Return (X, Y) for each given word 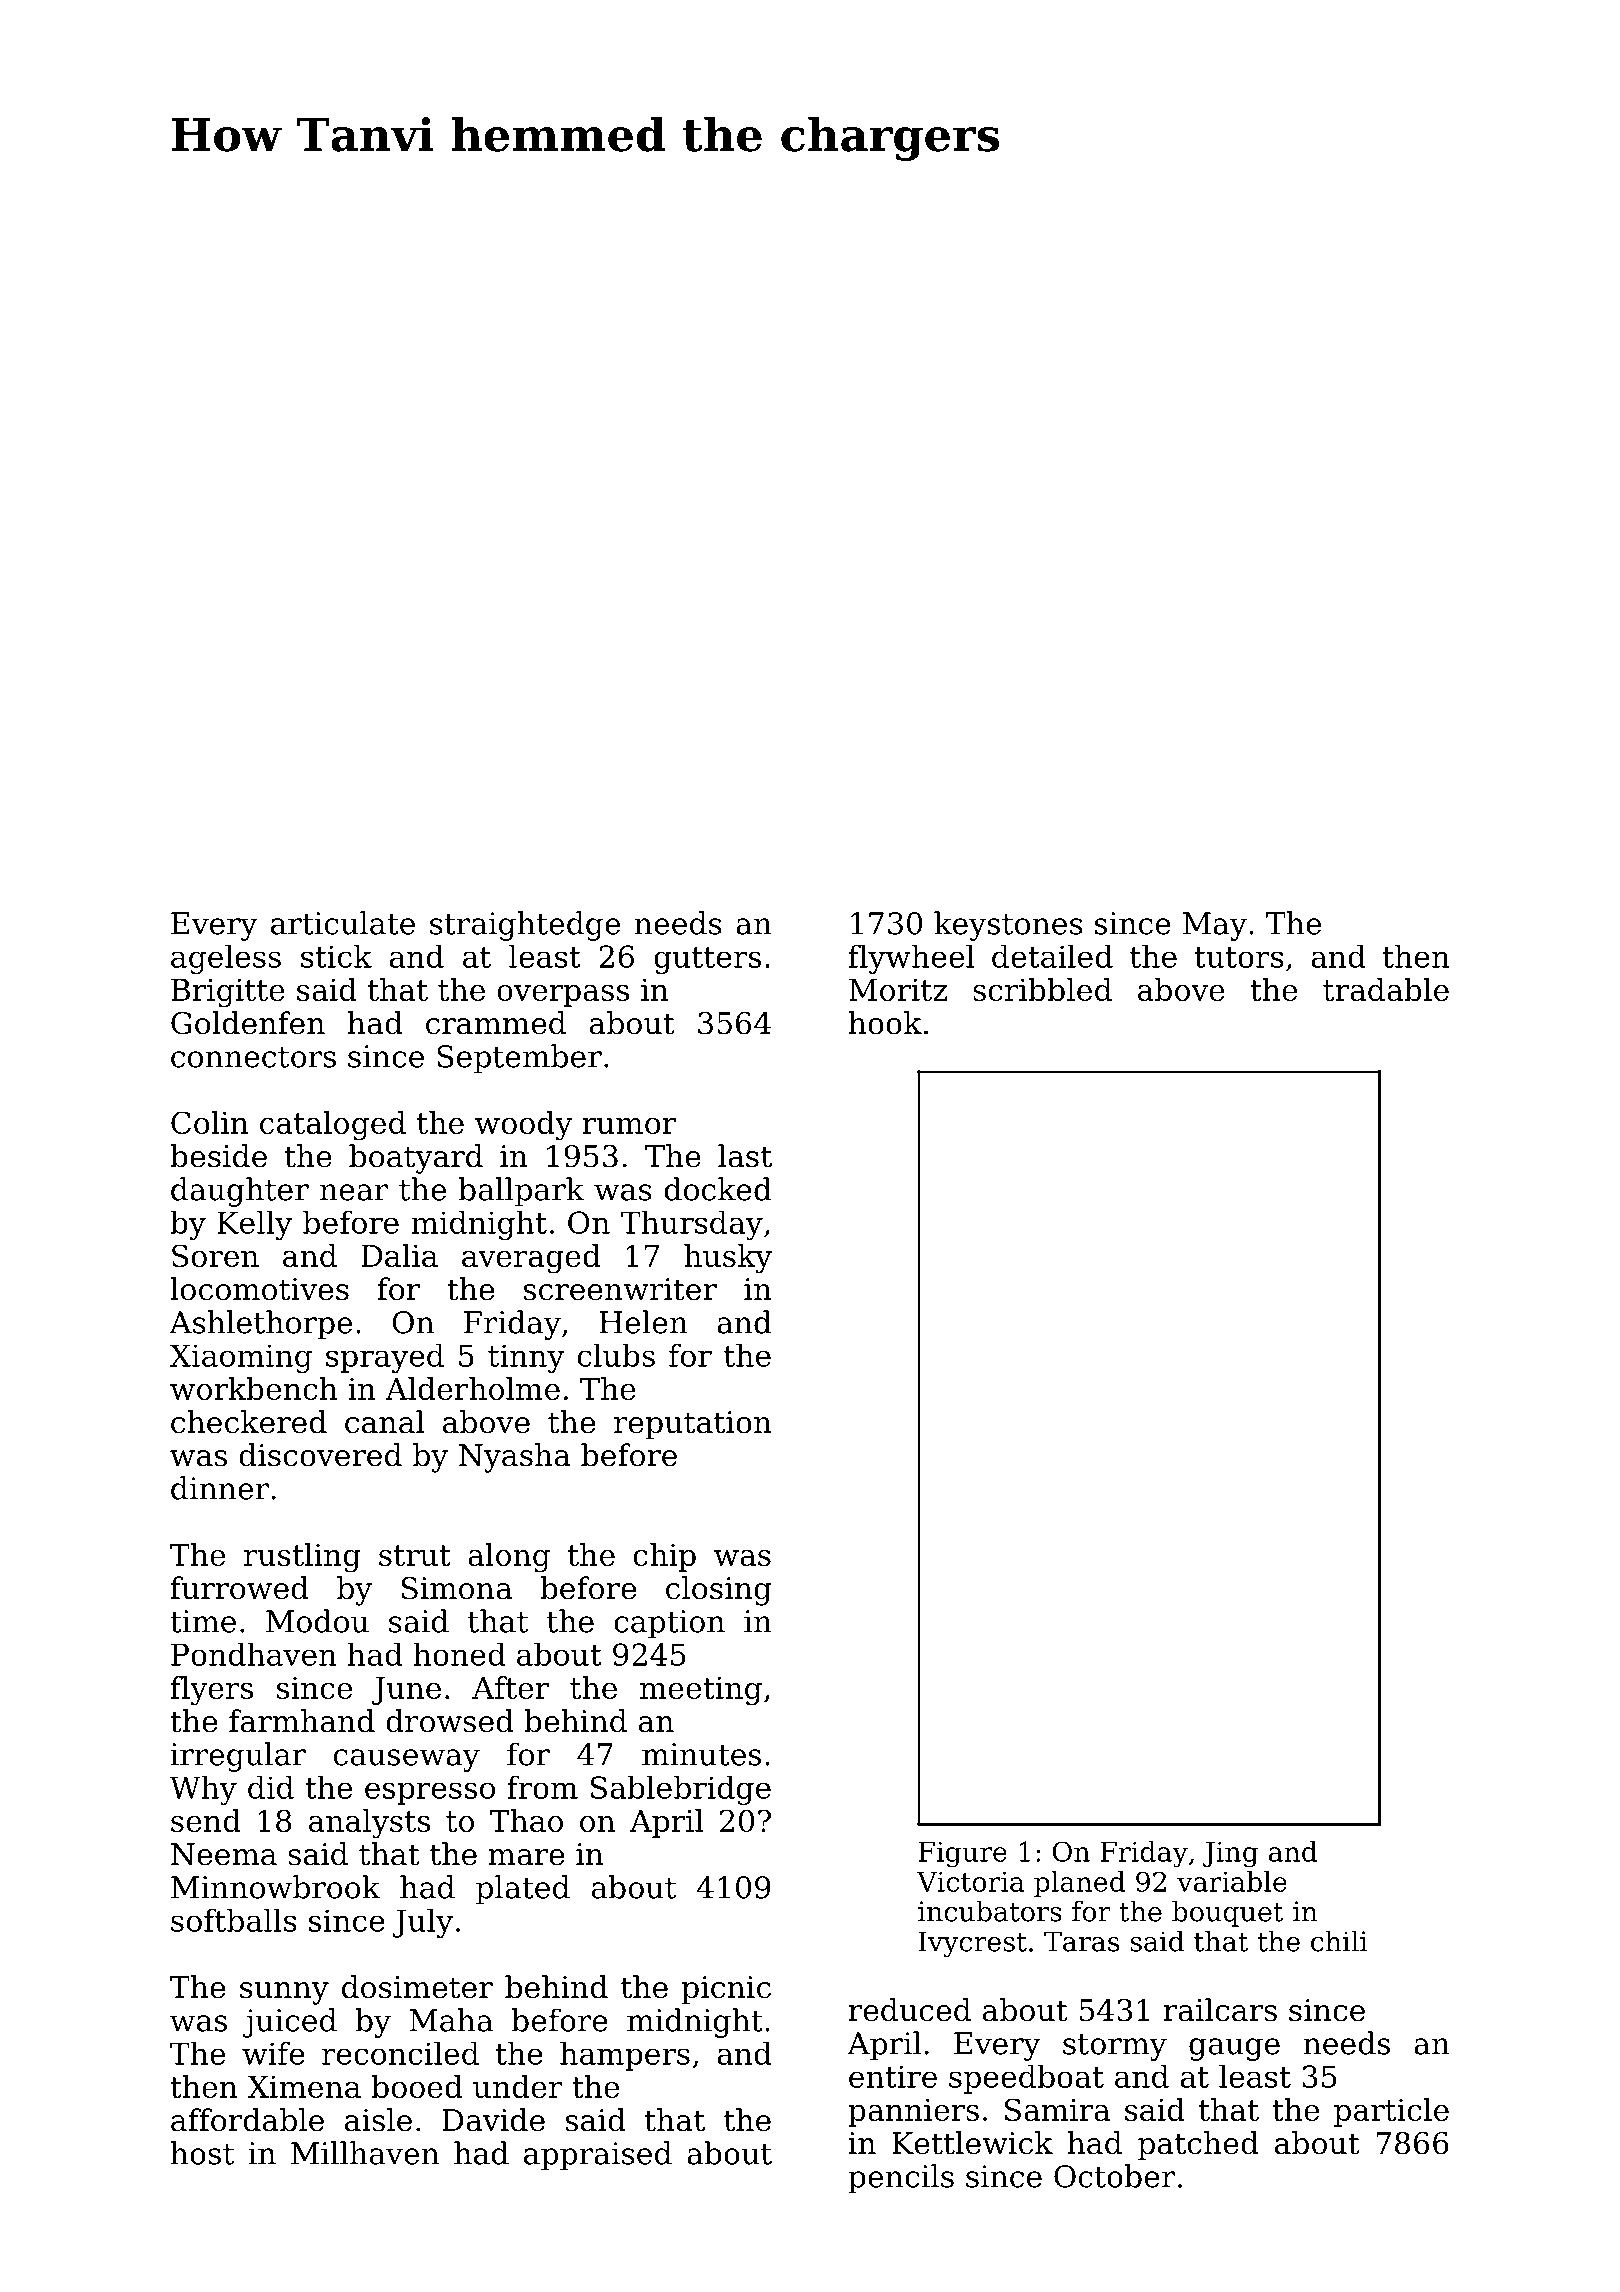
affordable (247, 2120)
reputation (693, 1425)
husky (728, 1259)
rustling (302, 1558)
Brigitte (228, 993)
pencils (901, 2179)
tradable (1386, 989)
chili (1339, 1941)
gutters (707, 960)
